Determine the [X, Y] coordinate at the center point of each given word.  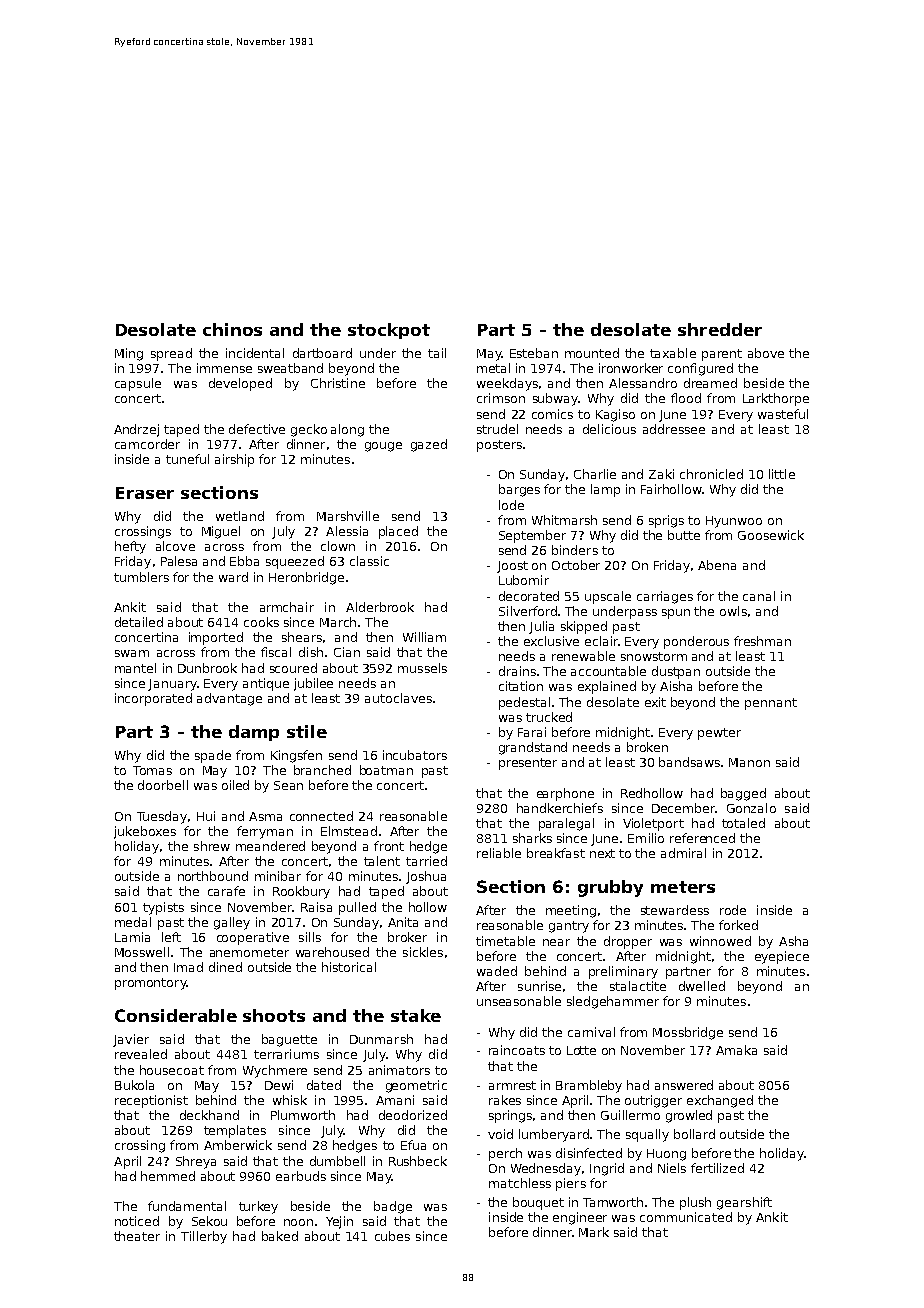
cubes [392, 1236]
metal [493, 368]
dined [225, 967]
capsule [138, 384]
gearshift [744, 1203]
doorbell [163, 785]
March [338, 622]
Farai [532, 732]
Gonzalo [751, 808]
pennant [771, 704]
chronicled [711, 474]
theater [137, 1236]
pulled [357, 908]
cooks [261, 622]
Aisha [676, 686]
